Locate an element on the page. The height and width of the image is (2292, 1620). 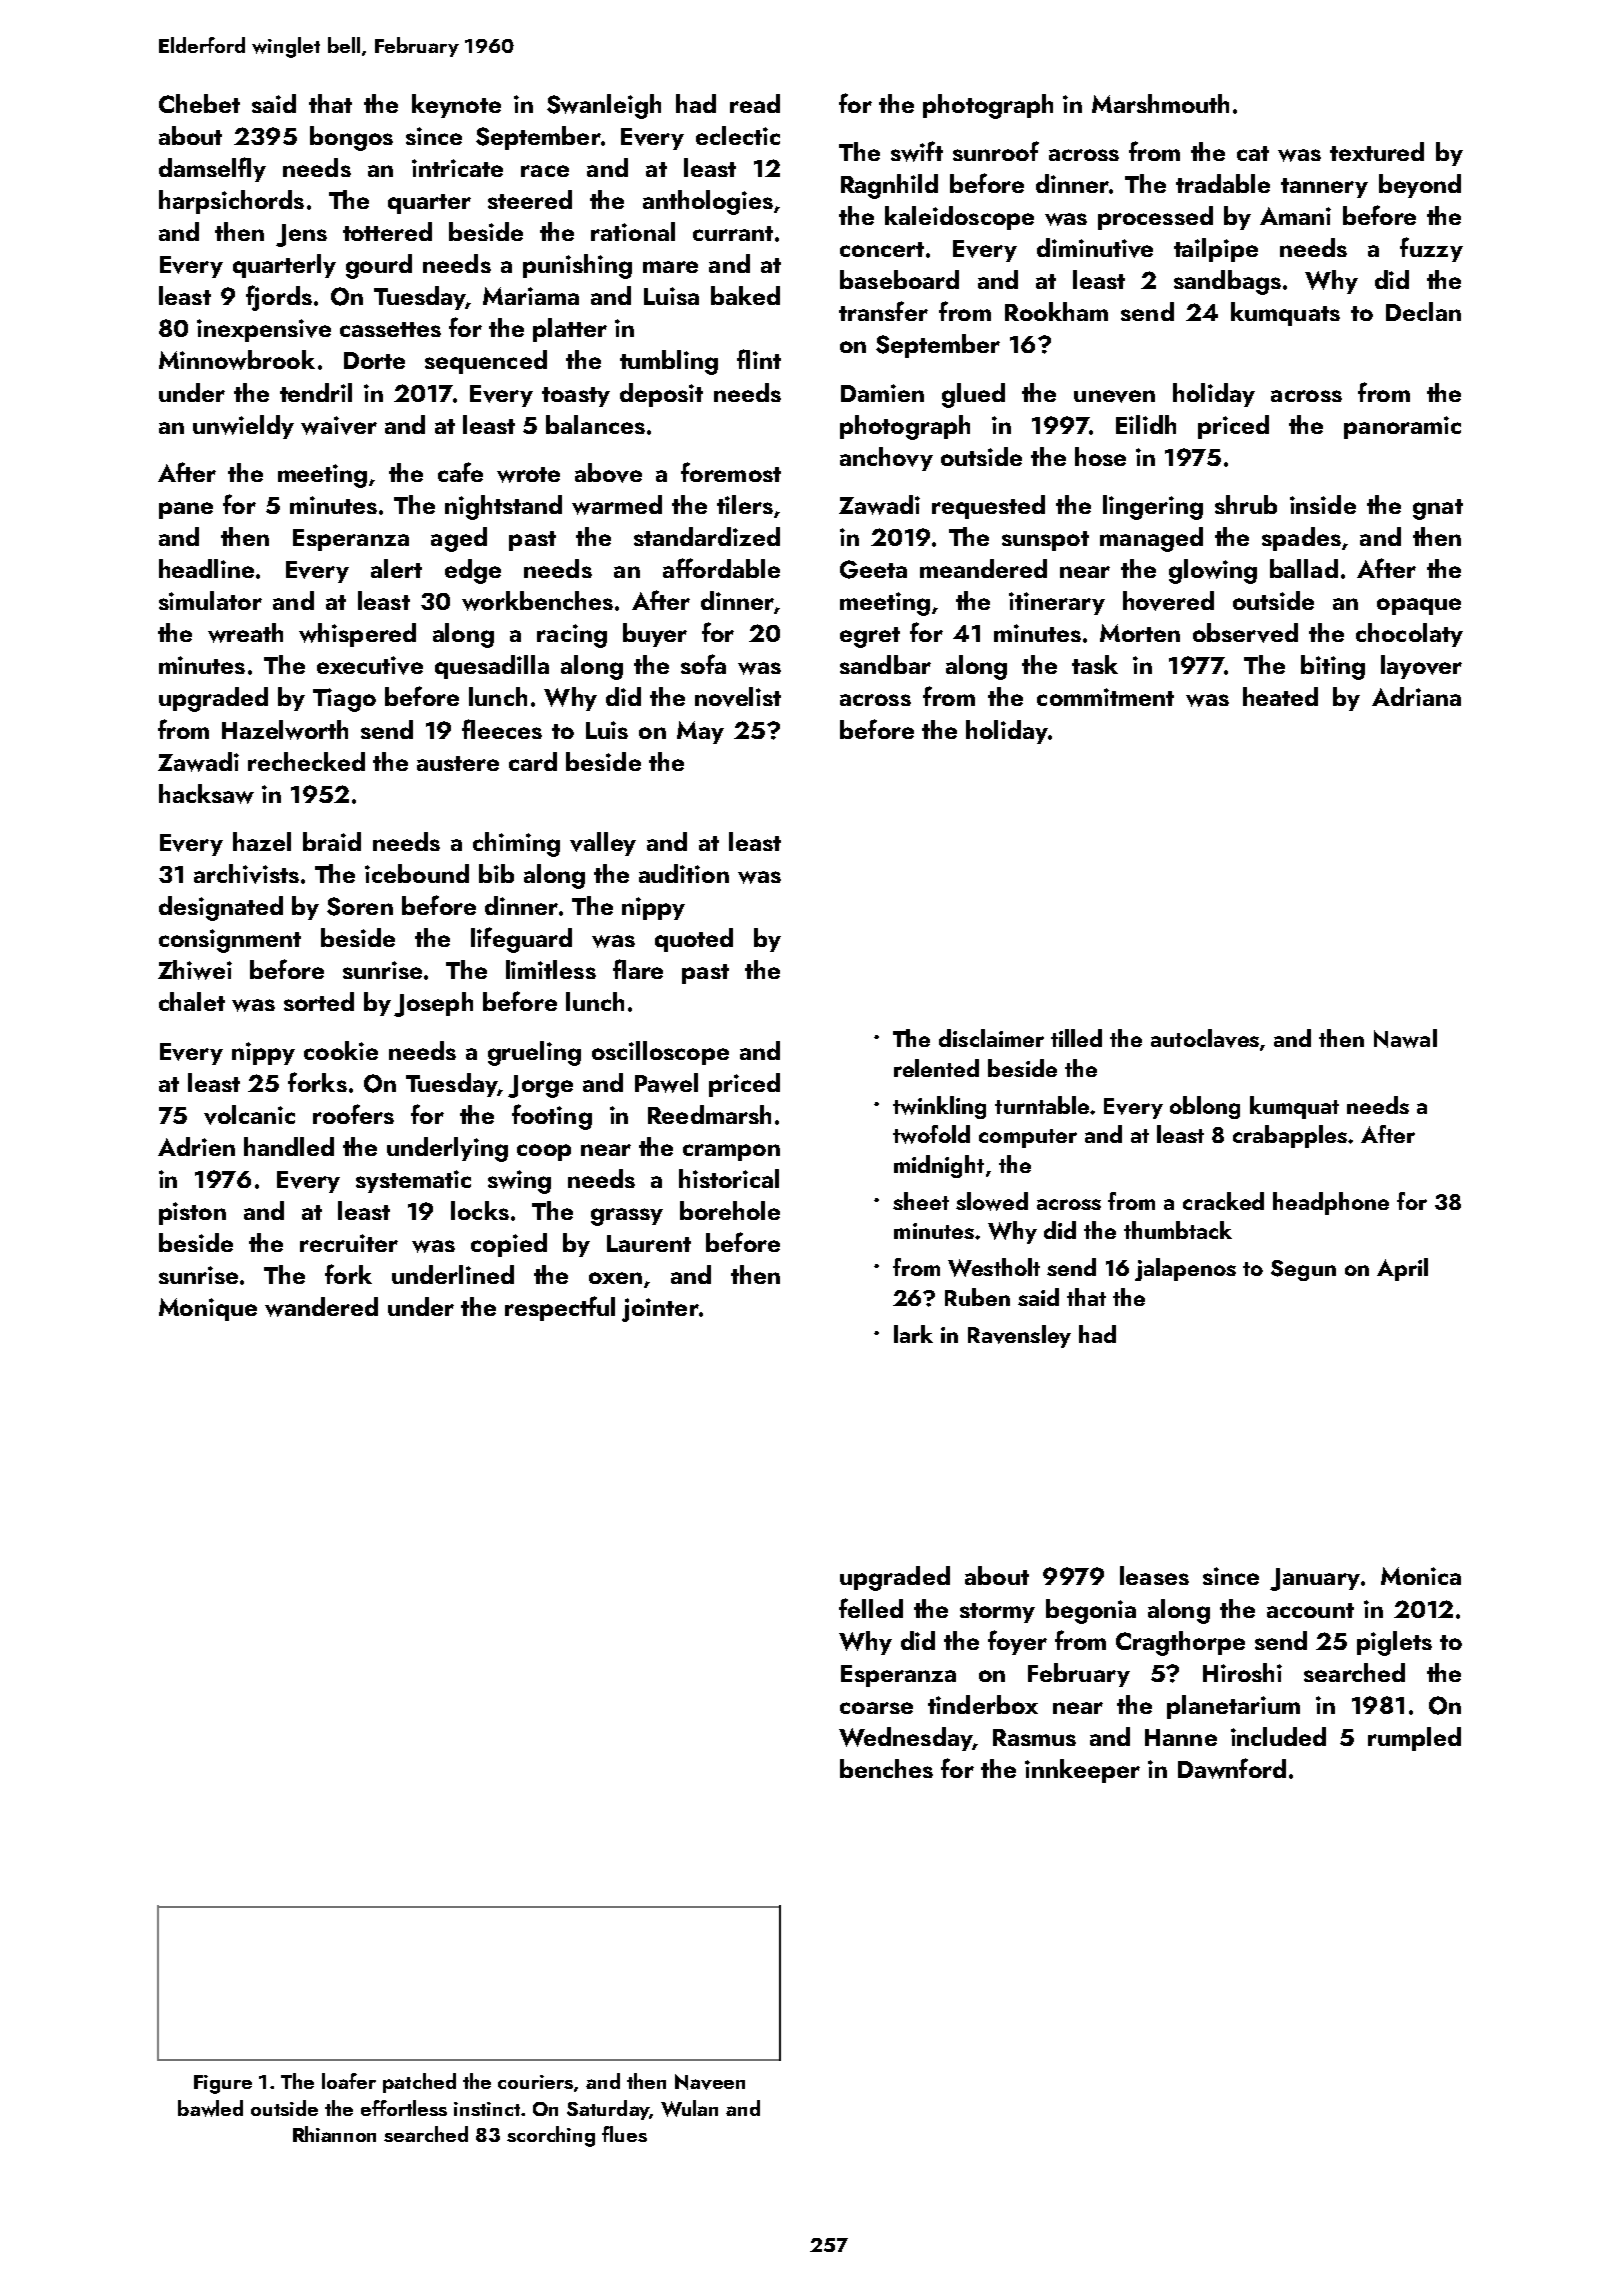
tottered is located at coordinates (387, 231).
